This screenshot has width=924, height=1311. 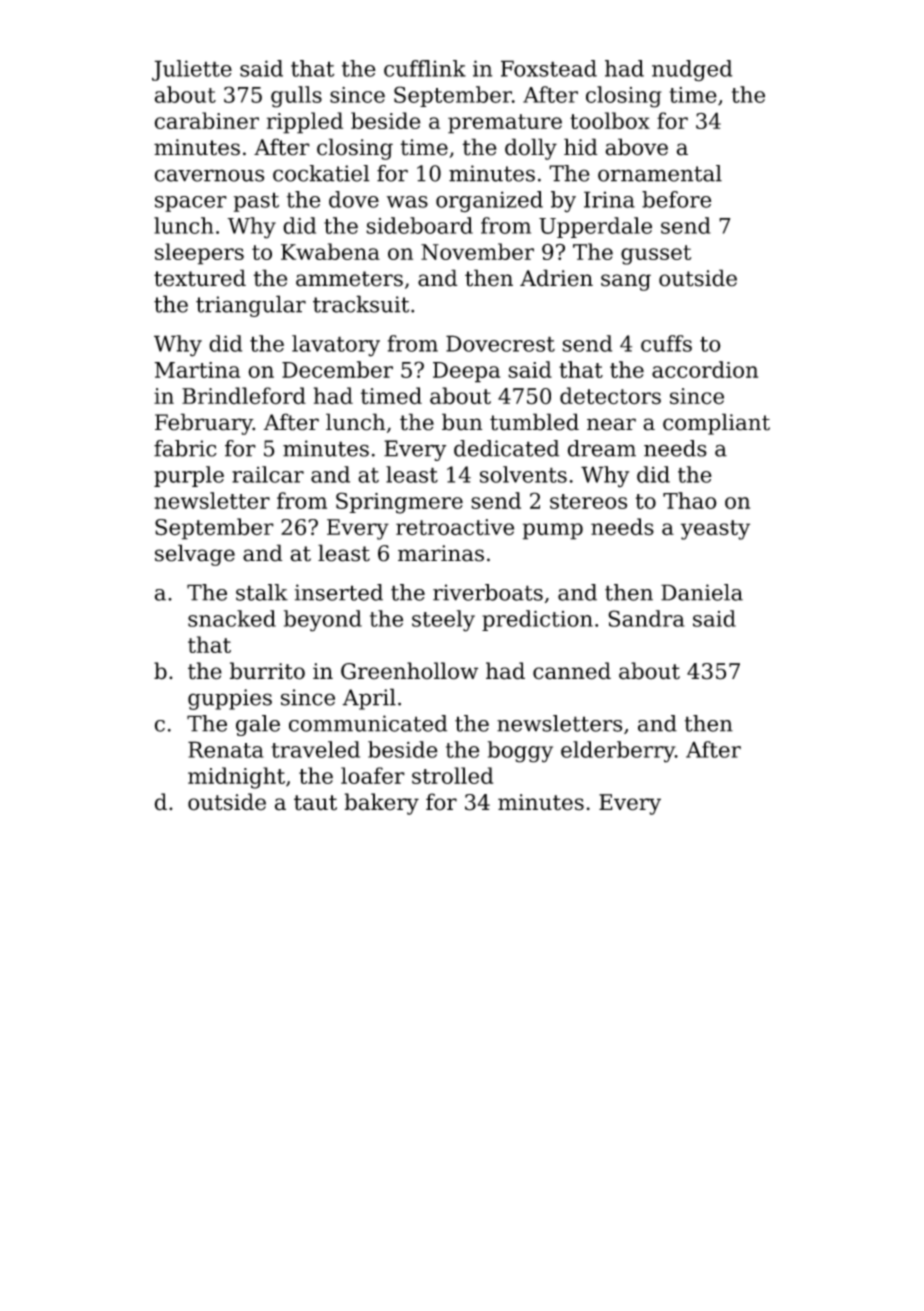 What do you see at coordinates (195, 555) in the screenshot?
I see `selvage` at bounding box center [195, 555].
